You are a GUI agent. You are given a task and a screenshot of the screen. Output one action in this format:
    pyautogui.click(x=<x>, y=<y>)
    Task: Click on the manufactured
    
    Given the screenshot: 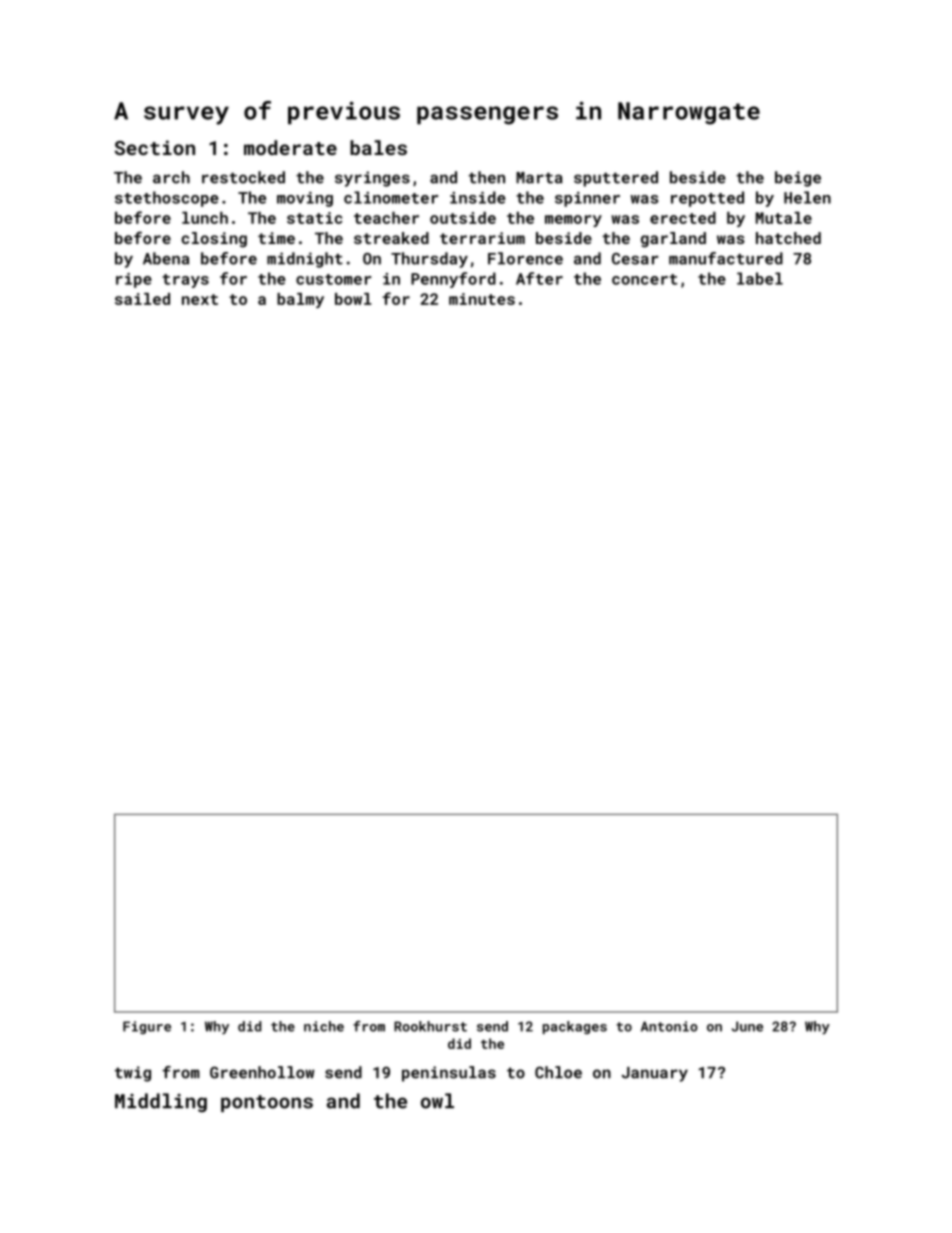 What is the action you would take?
    pyautogui.click(x=726, y=258)
